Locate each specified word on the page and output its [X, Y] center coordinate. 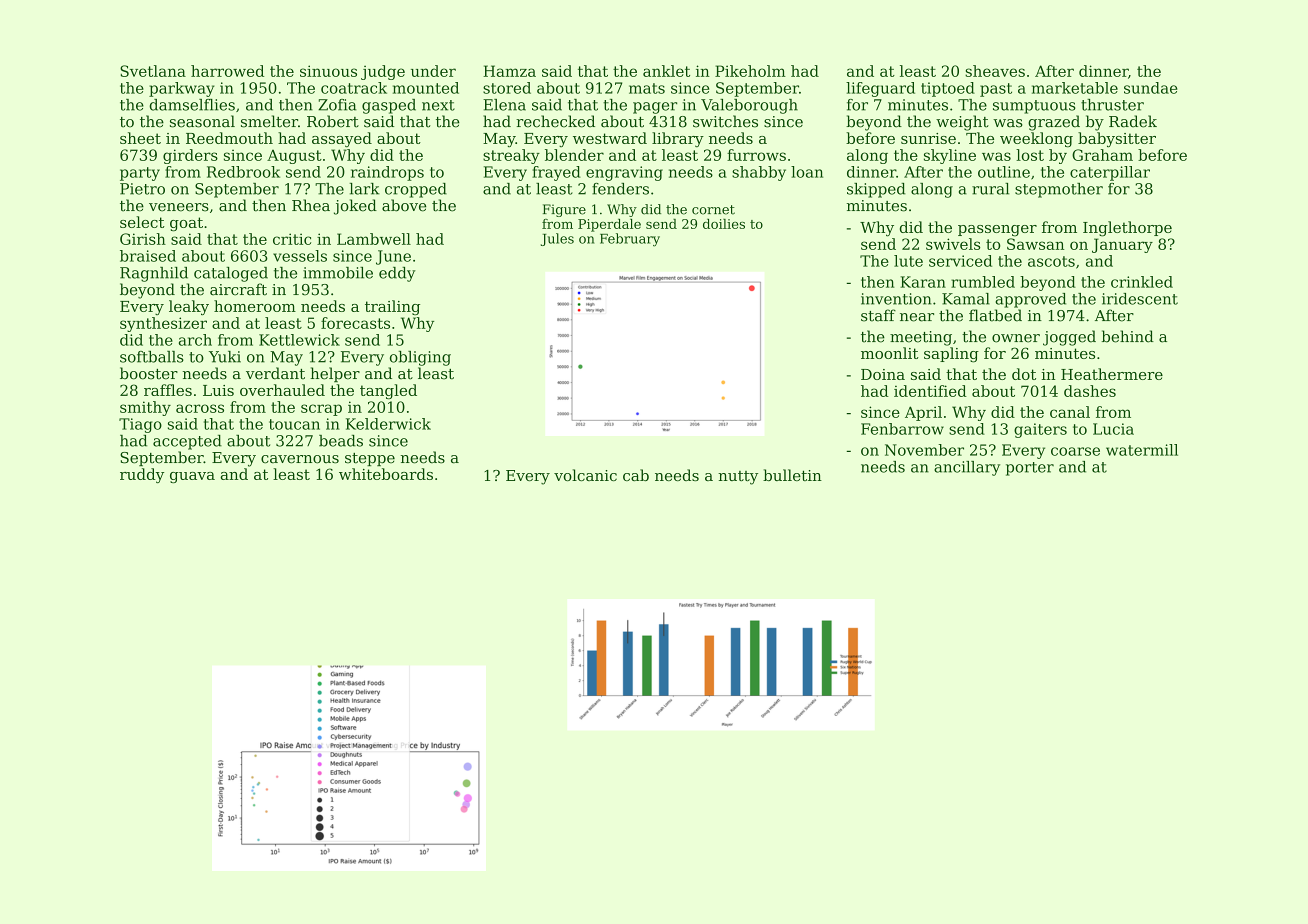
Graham [1102, 155]
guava [192, 477]
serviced [960, 261]
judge [383, 72]
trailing [392, 307]
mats [647, 88]
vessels [300, 256]
